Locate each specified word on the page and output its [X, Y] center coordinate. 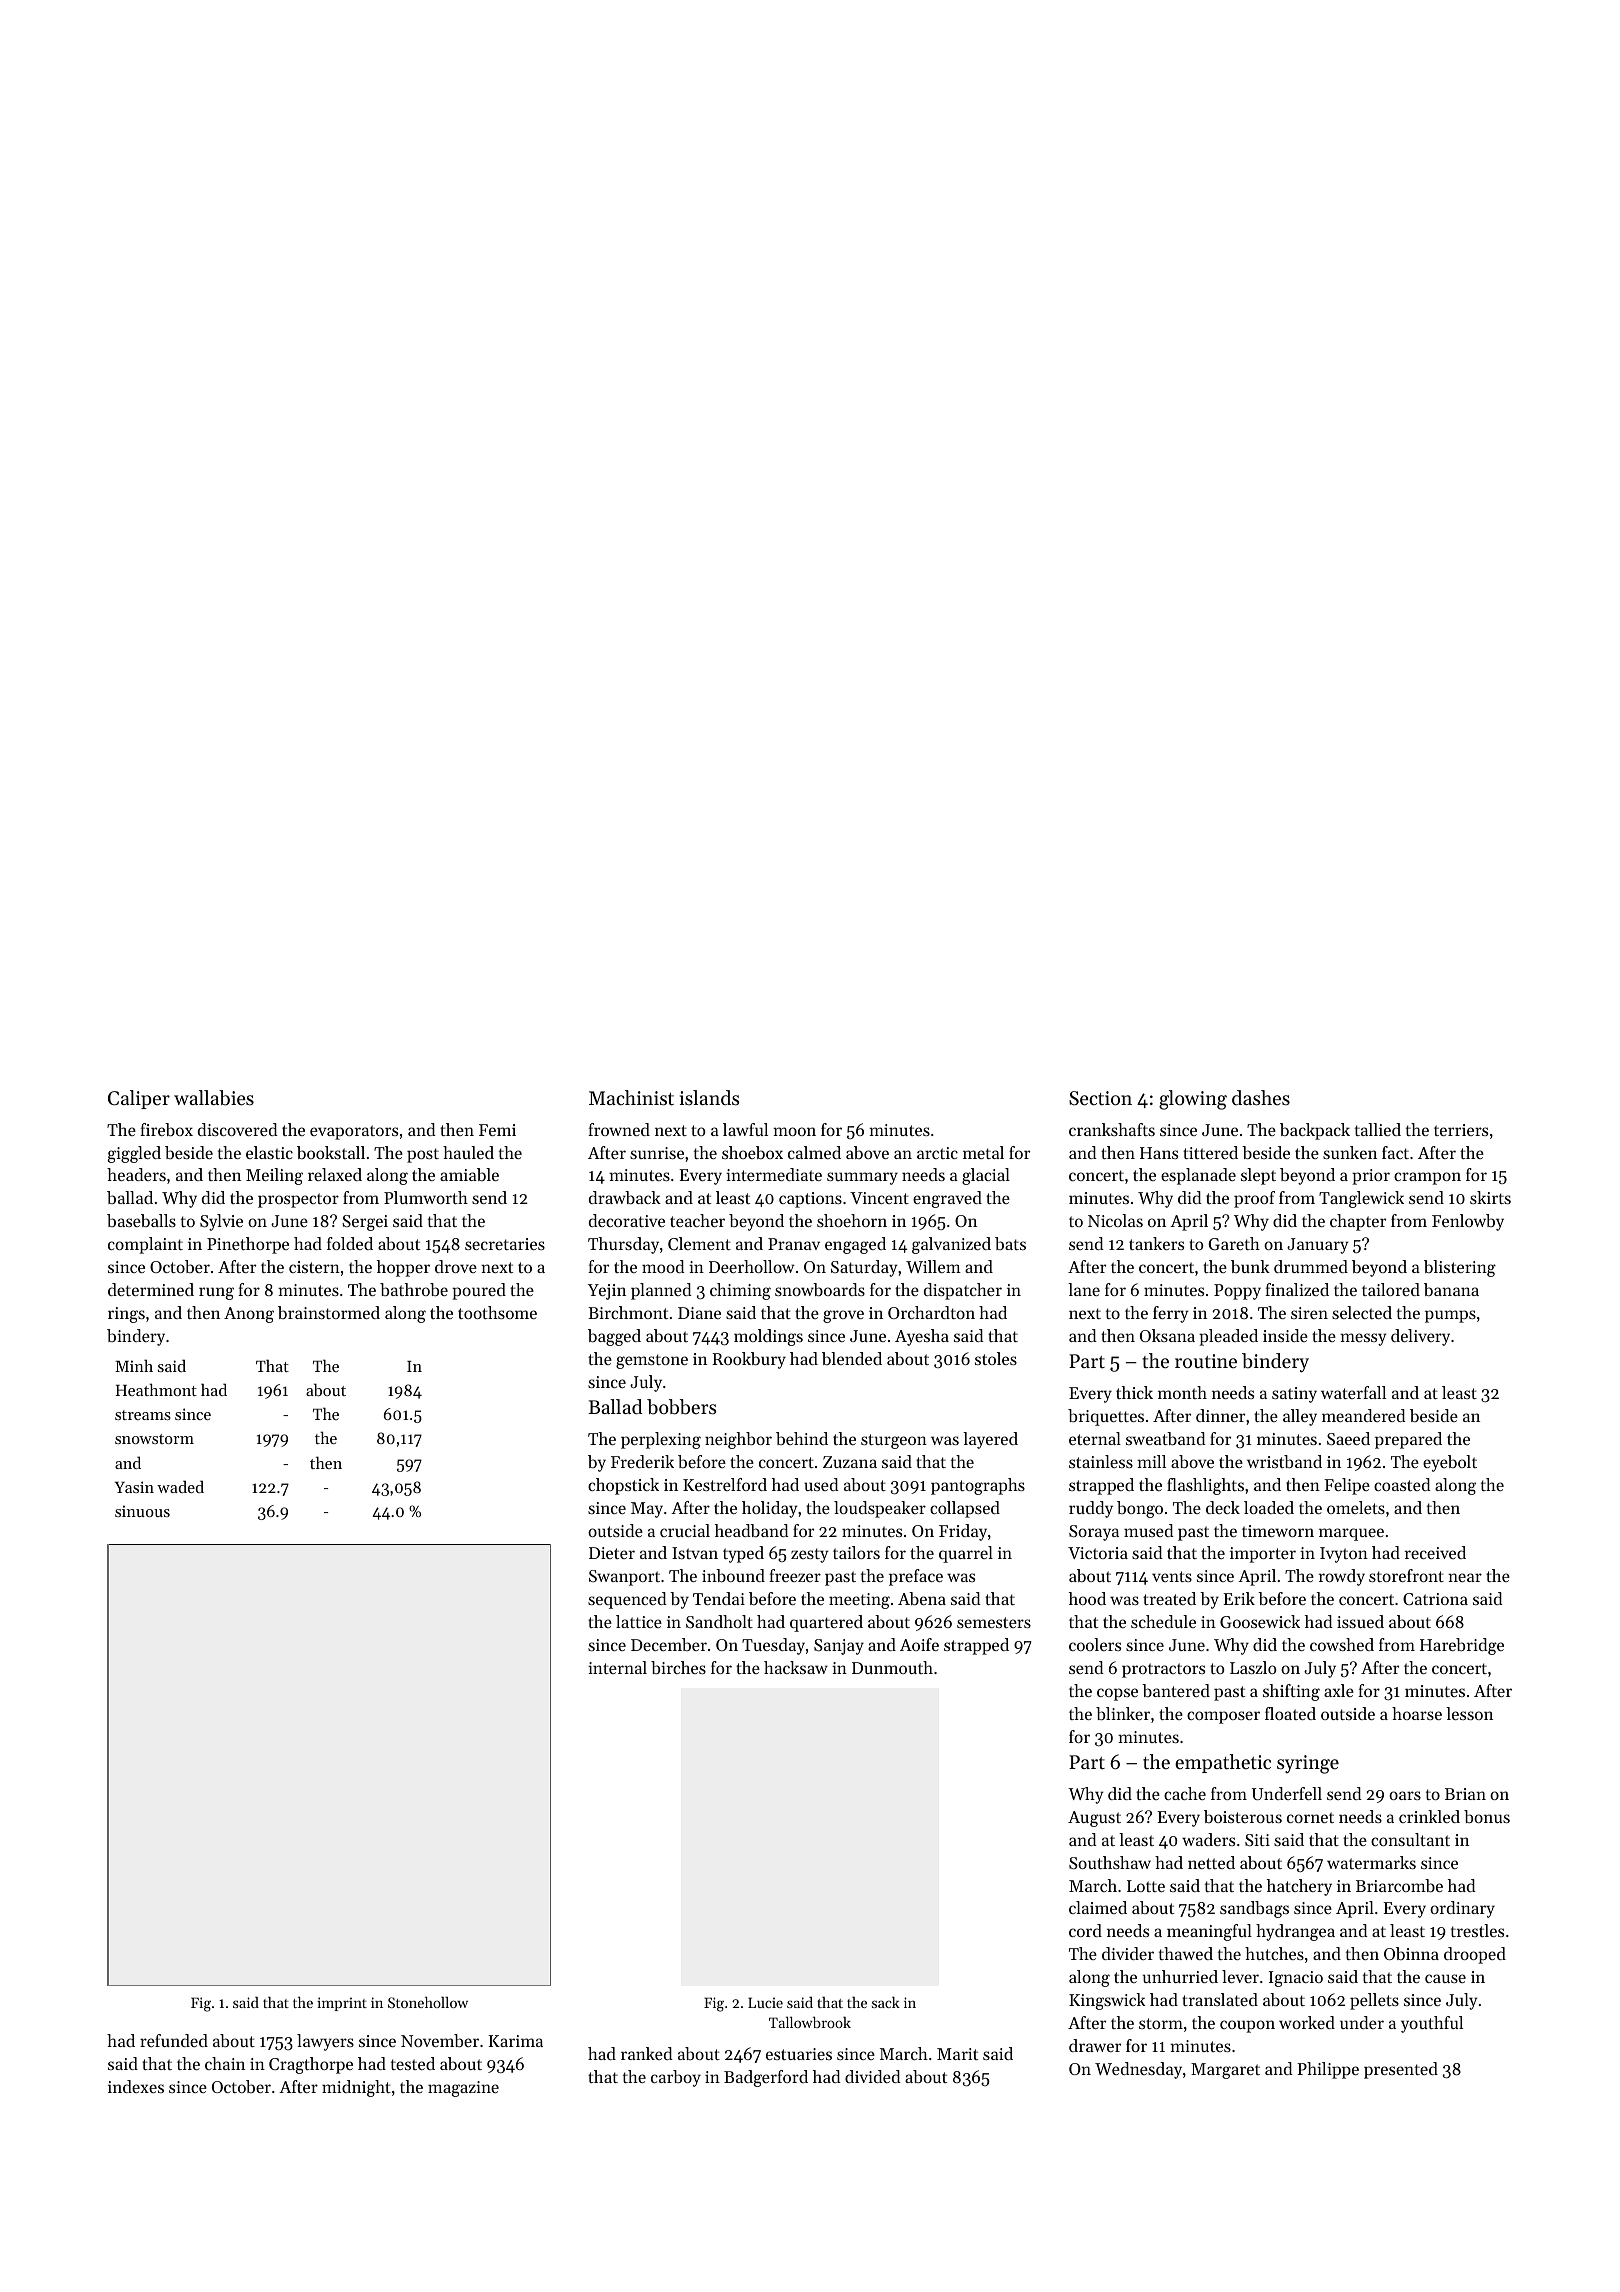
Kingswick [1107, 2001]
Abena [922, 1598]
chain [225, 2063]
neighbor [738, 1440]
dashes [1261, 1098]
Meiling [274, 1176]
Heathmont [156, 1389]
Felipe [1347, 1486]
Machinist [631, 1098]
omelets [1356, 1507]
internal [617, 1667]
